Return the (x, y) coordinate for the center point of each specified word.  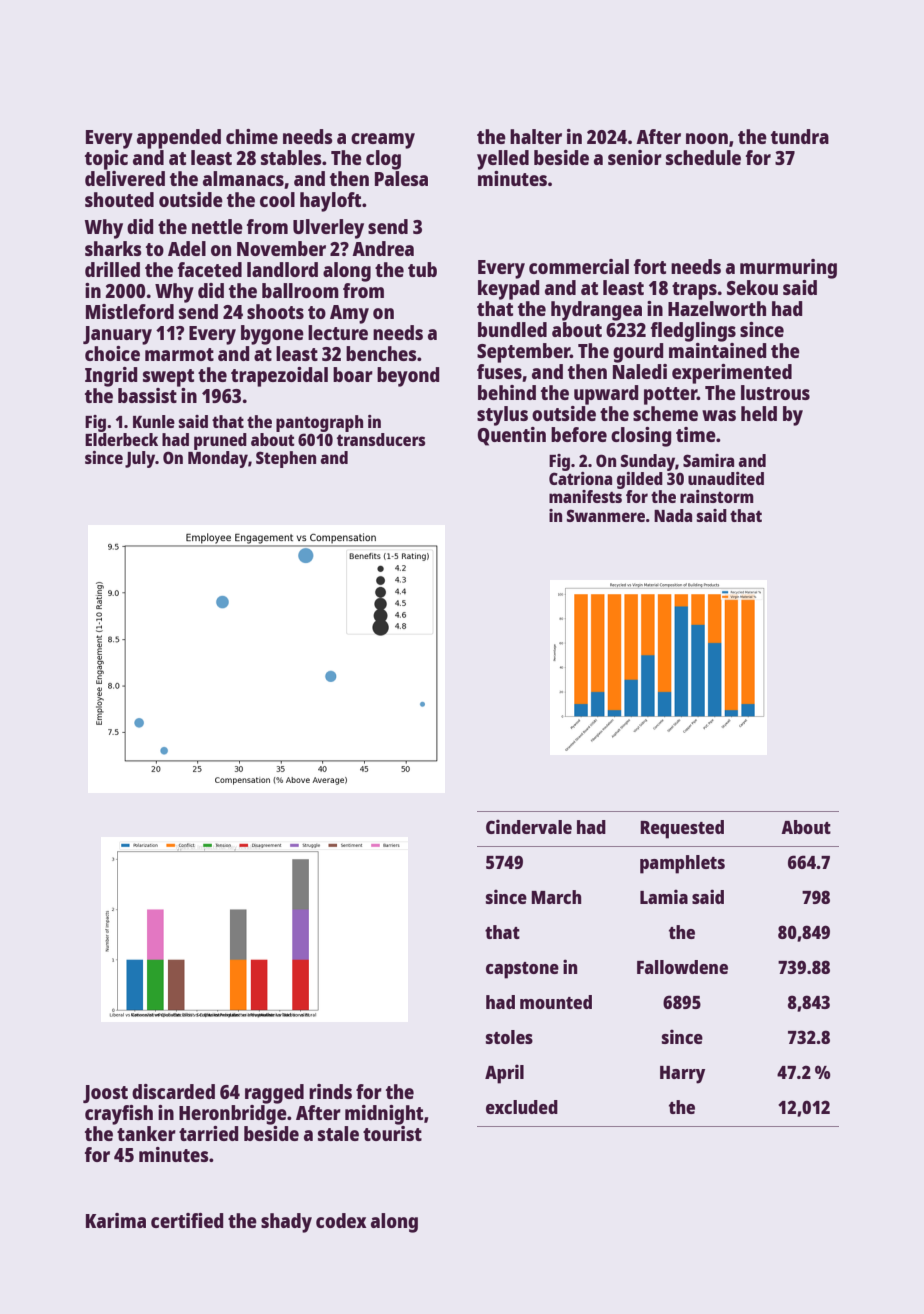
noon (707, 138)
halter (536, 136)
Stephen (286, 459)
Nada (673, 515)
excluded (522, 1107)
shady (286, 1223)
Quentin (511, 436)
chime (252, 136)
